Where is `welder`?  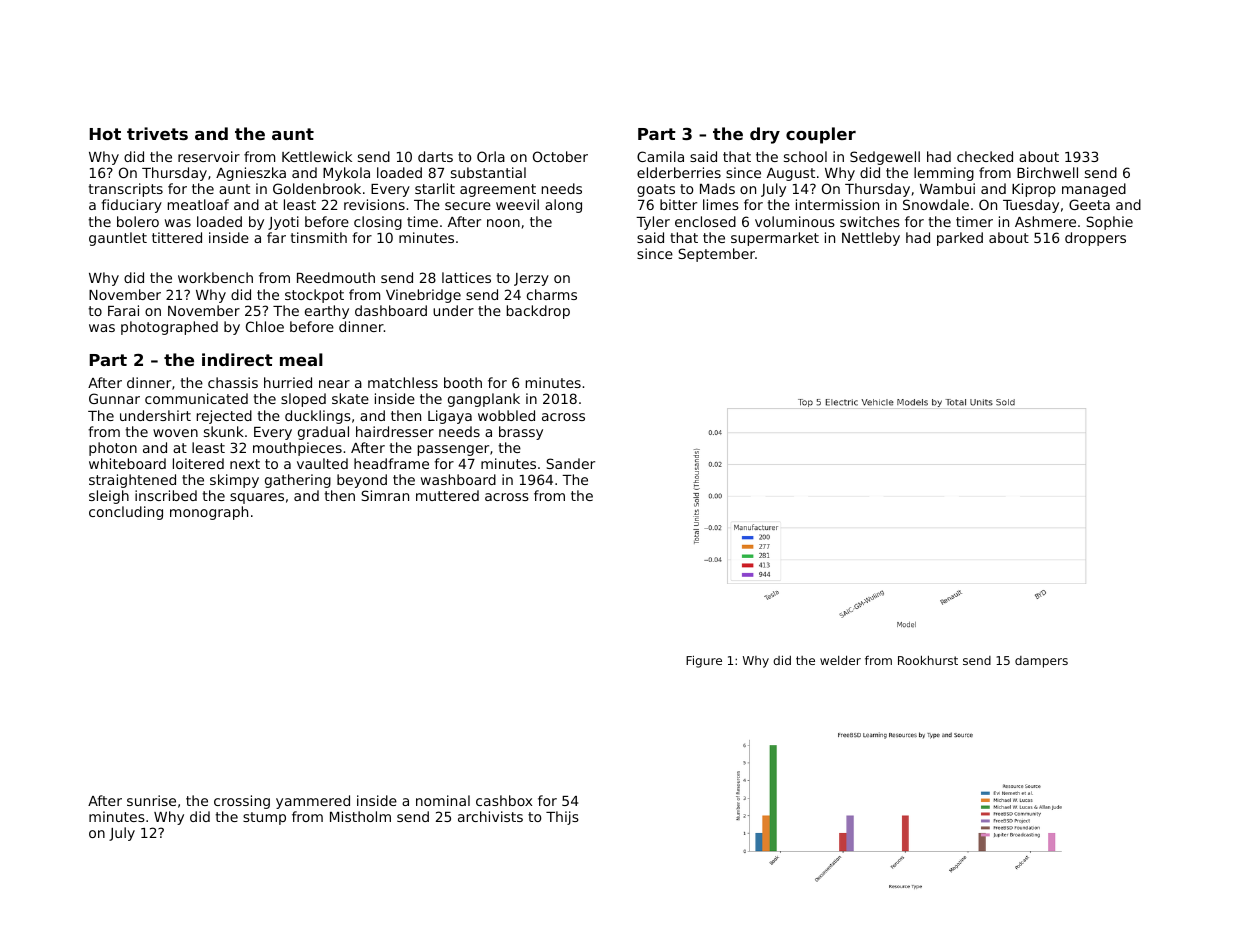 welder is located at coordinates (840, 660).
